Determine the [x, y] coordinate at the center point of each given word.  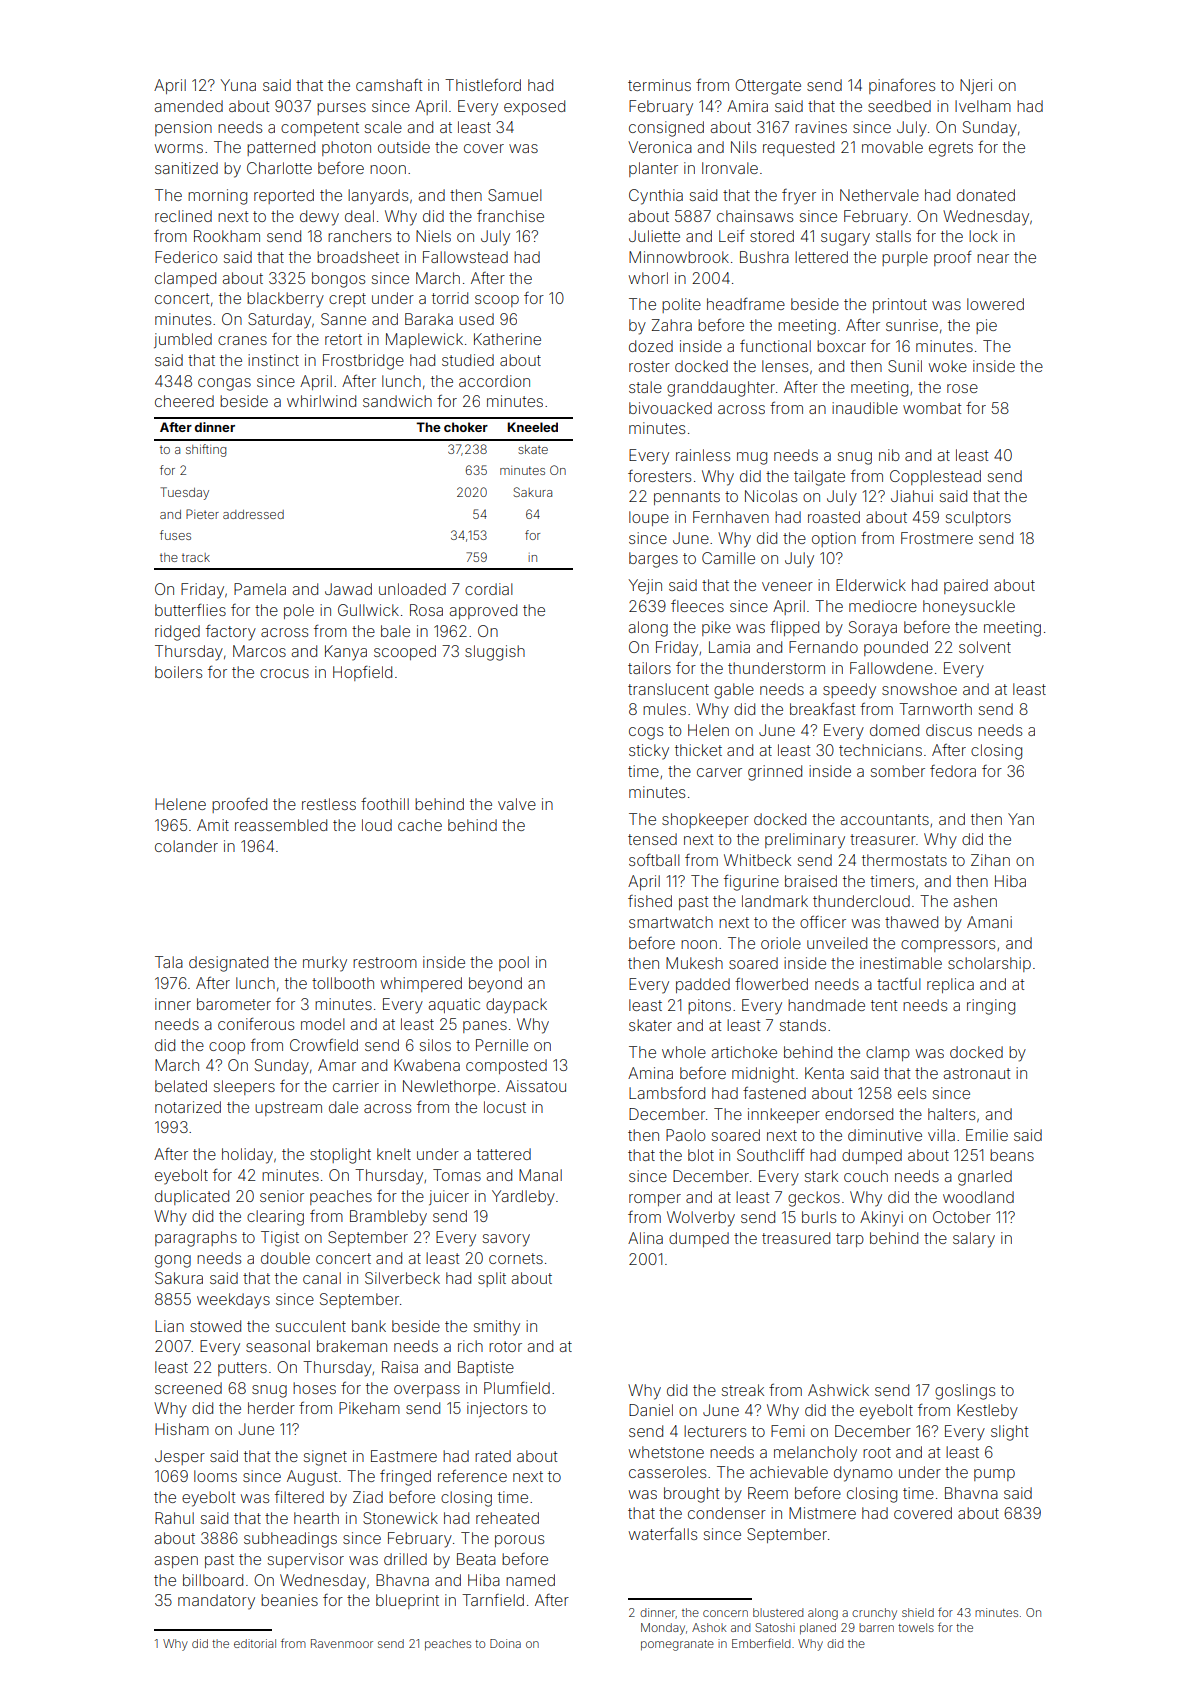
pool [514, 963]
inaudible [865, 408]
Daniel [651, 1410]
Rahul [174, 1518]
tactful [899, 984]
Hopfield [362, 673]
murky [325, 964]
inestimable [901, 963]
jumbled [183, 340]
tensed [652, 839]
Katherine [507, 339]
